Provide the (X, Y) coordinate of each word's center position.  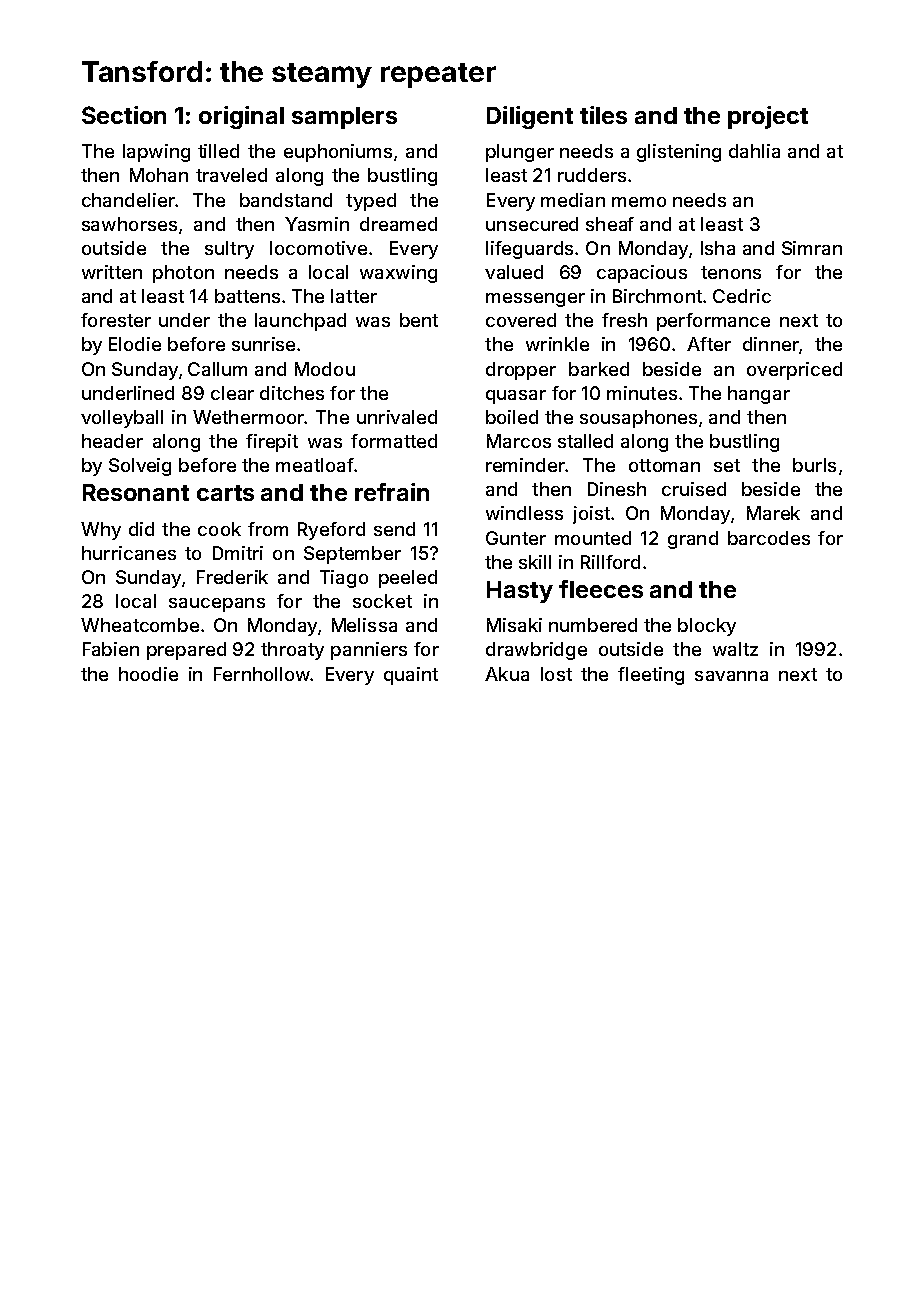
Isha (718, 248)
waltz (735, 649)
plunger (520, 153)
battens (247, 296)
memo (639, 202)
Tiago (344, 579)
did (141, 529)
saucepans (217, 605)
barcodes (769, 538)
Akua (507, 674)
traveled (231, 175)
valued (514, 272)
